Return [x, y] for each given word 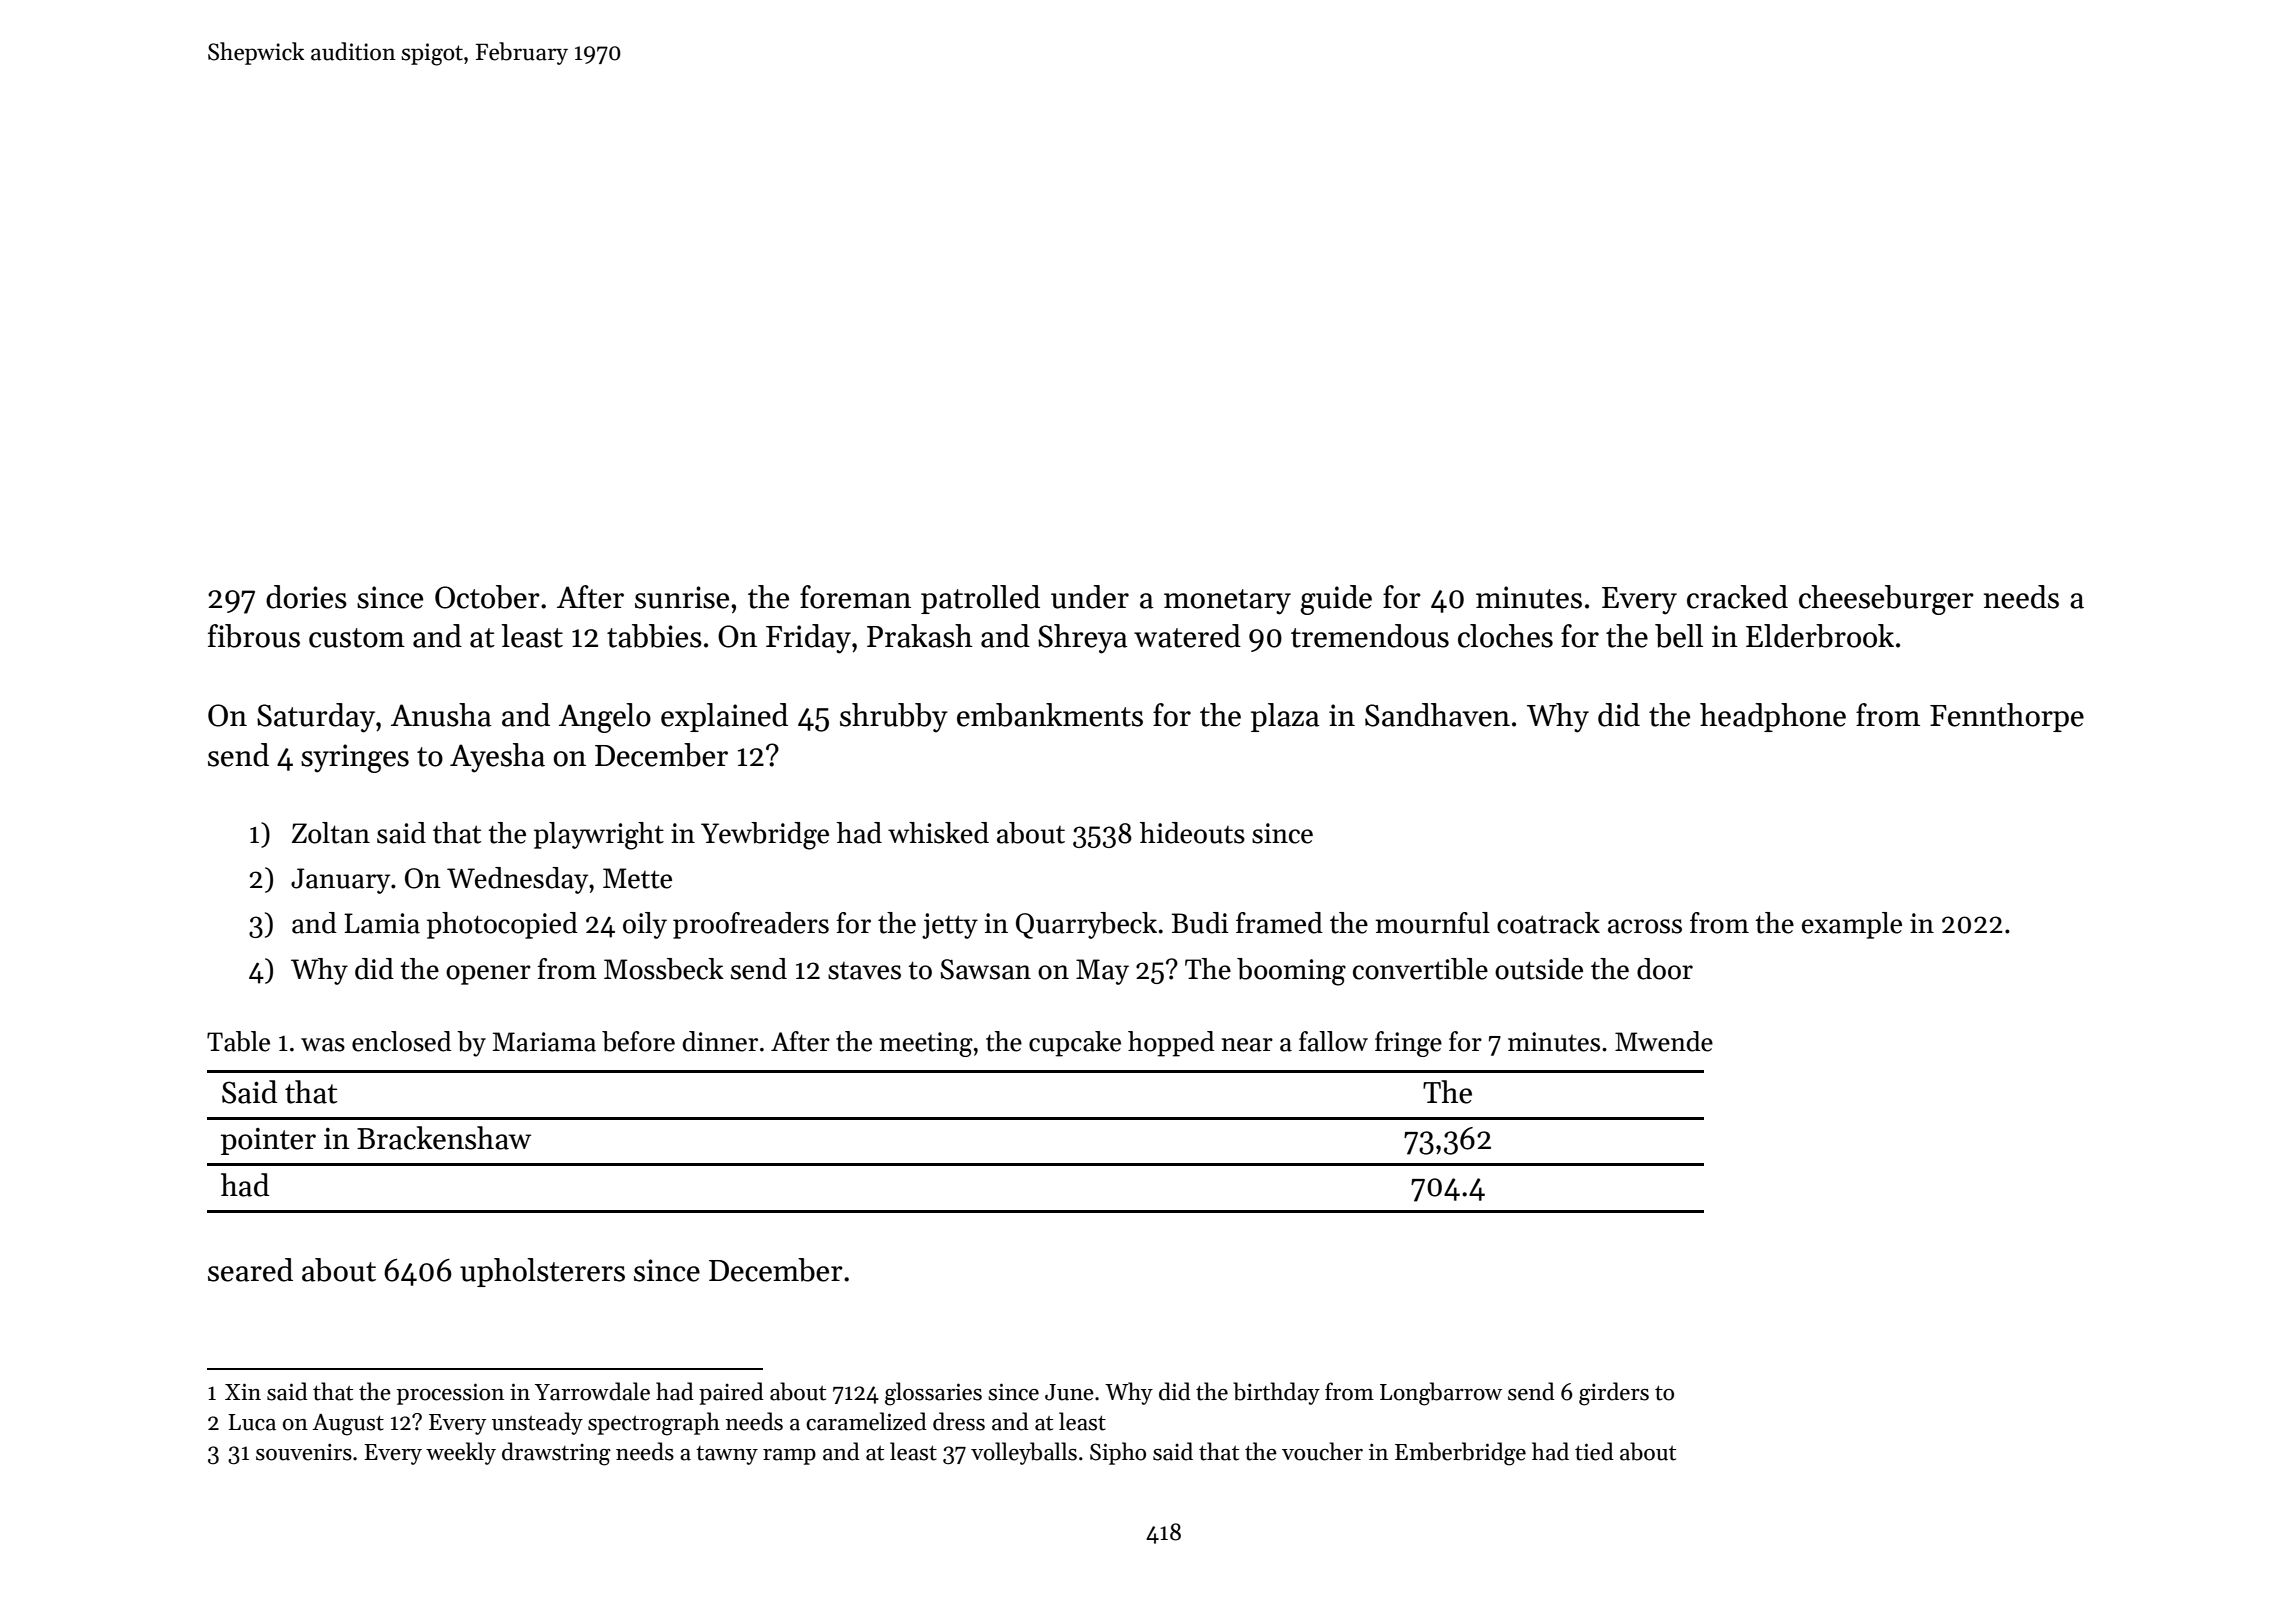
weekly [461, 1453]
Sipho [1118, 1453]
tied [1594, 1451]
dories [306, 597]
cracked [1737, 597]
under [1090, 597]
